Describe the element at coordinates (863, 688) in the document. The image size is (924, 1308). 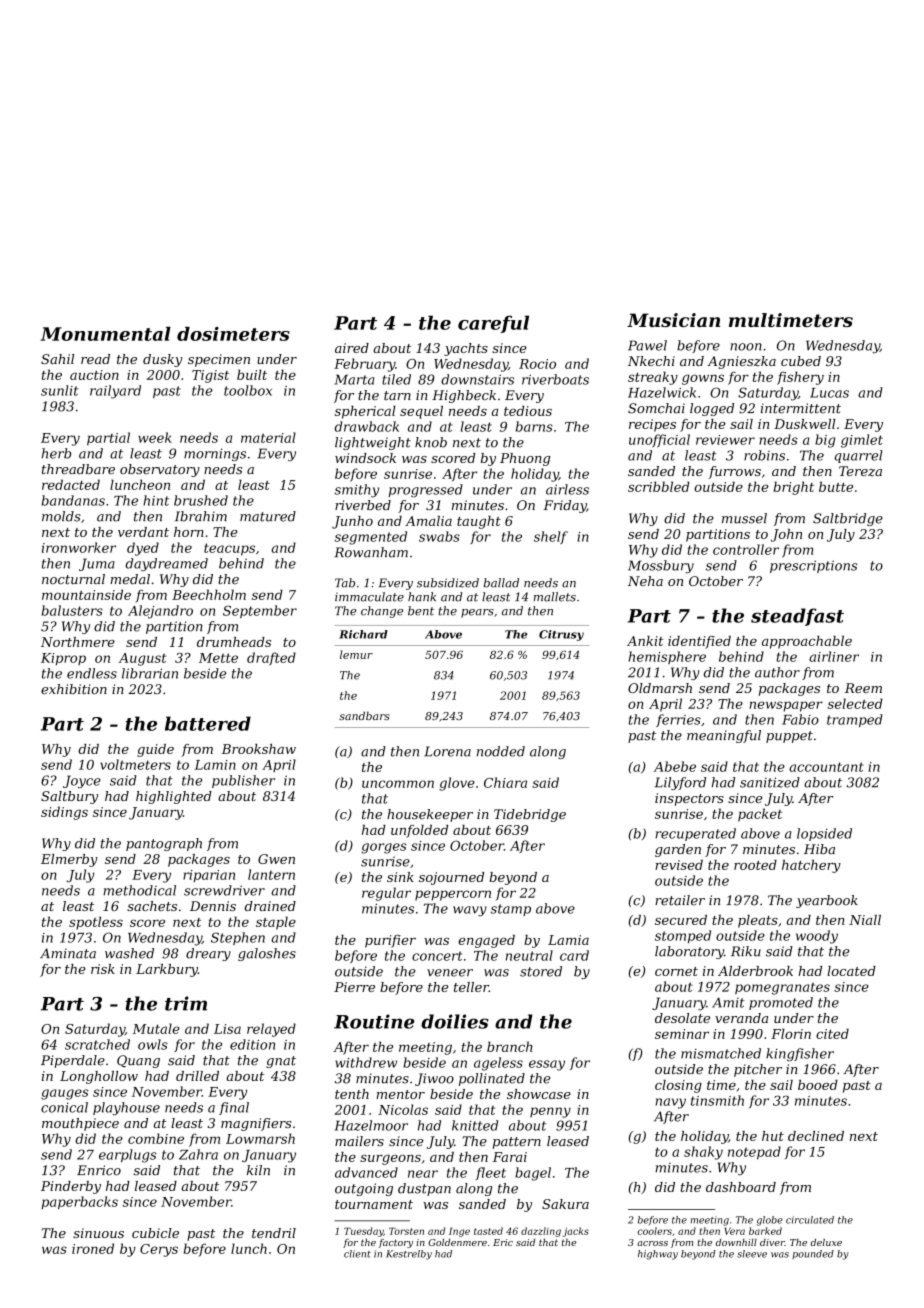
I see `Reem` at that location.
